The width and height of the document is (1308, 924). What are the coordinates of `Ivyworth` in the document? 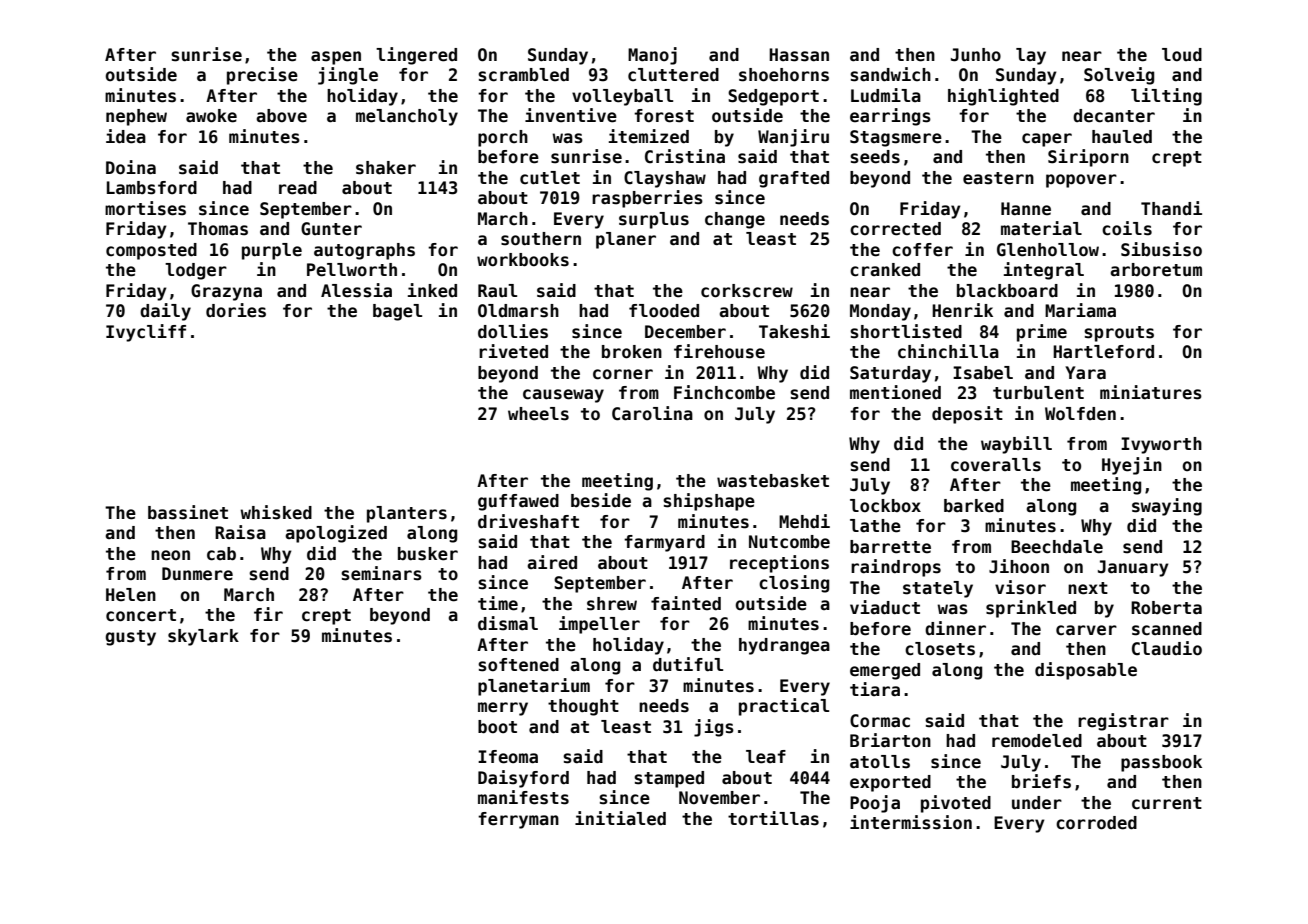 It's located at (1161, 445).
